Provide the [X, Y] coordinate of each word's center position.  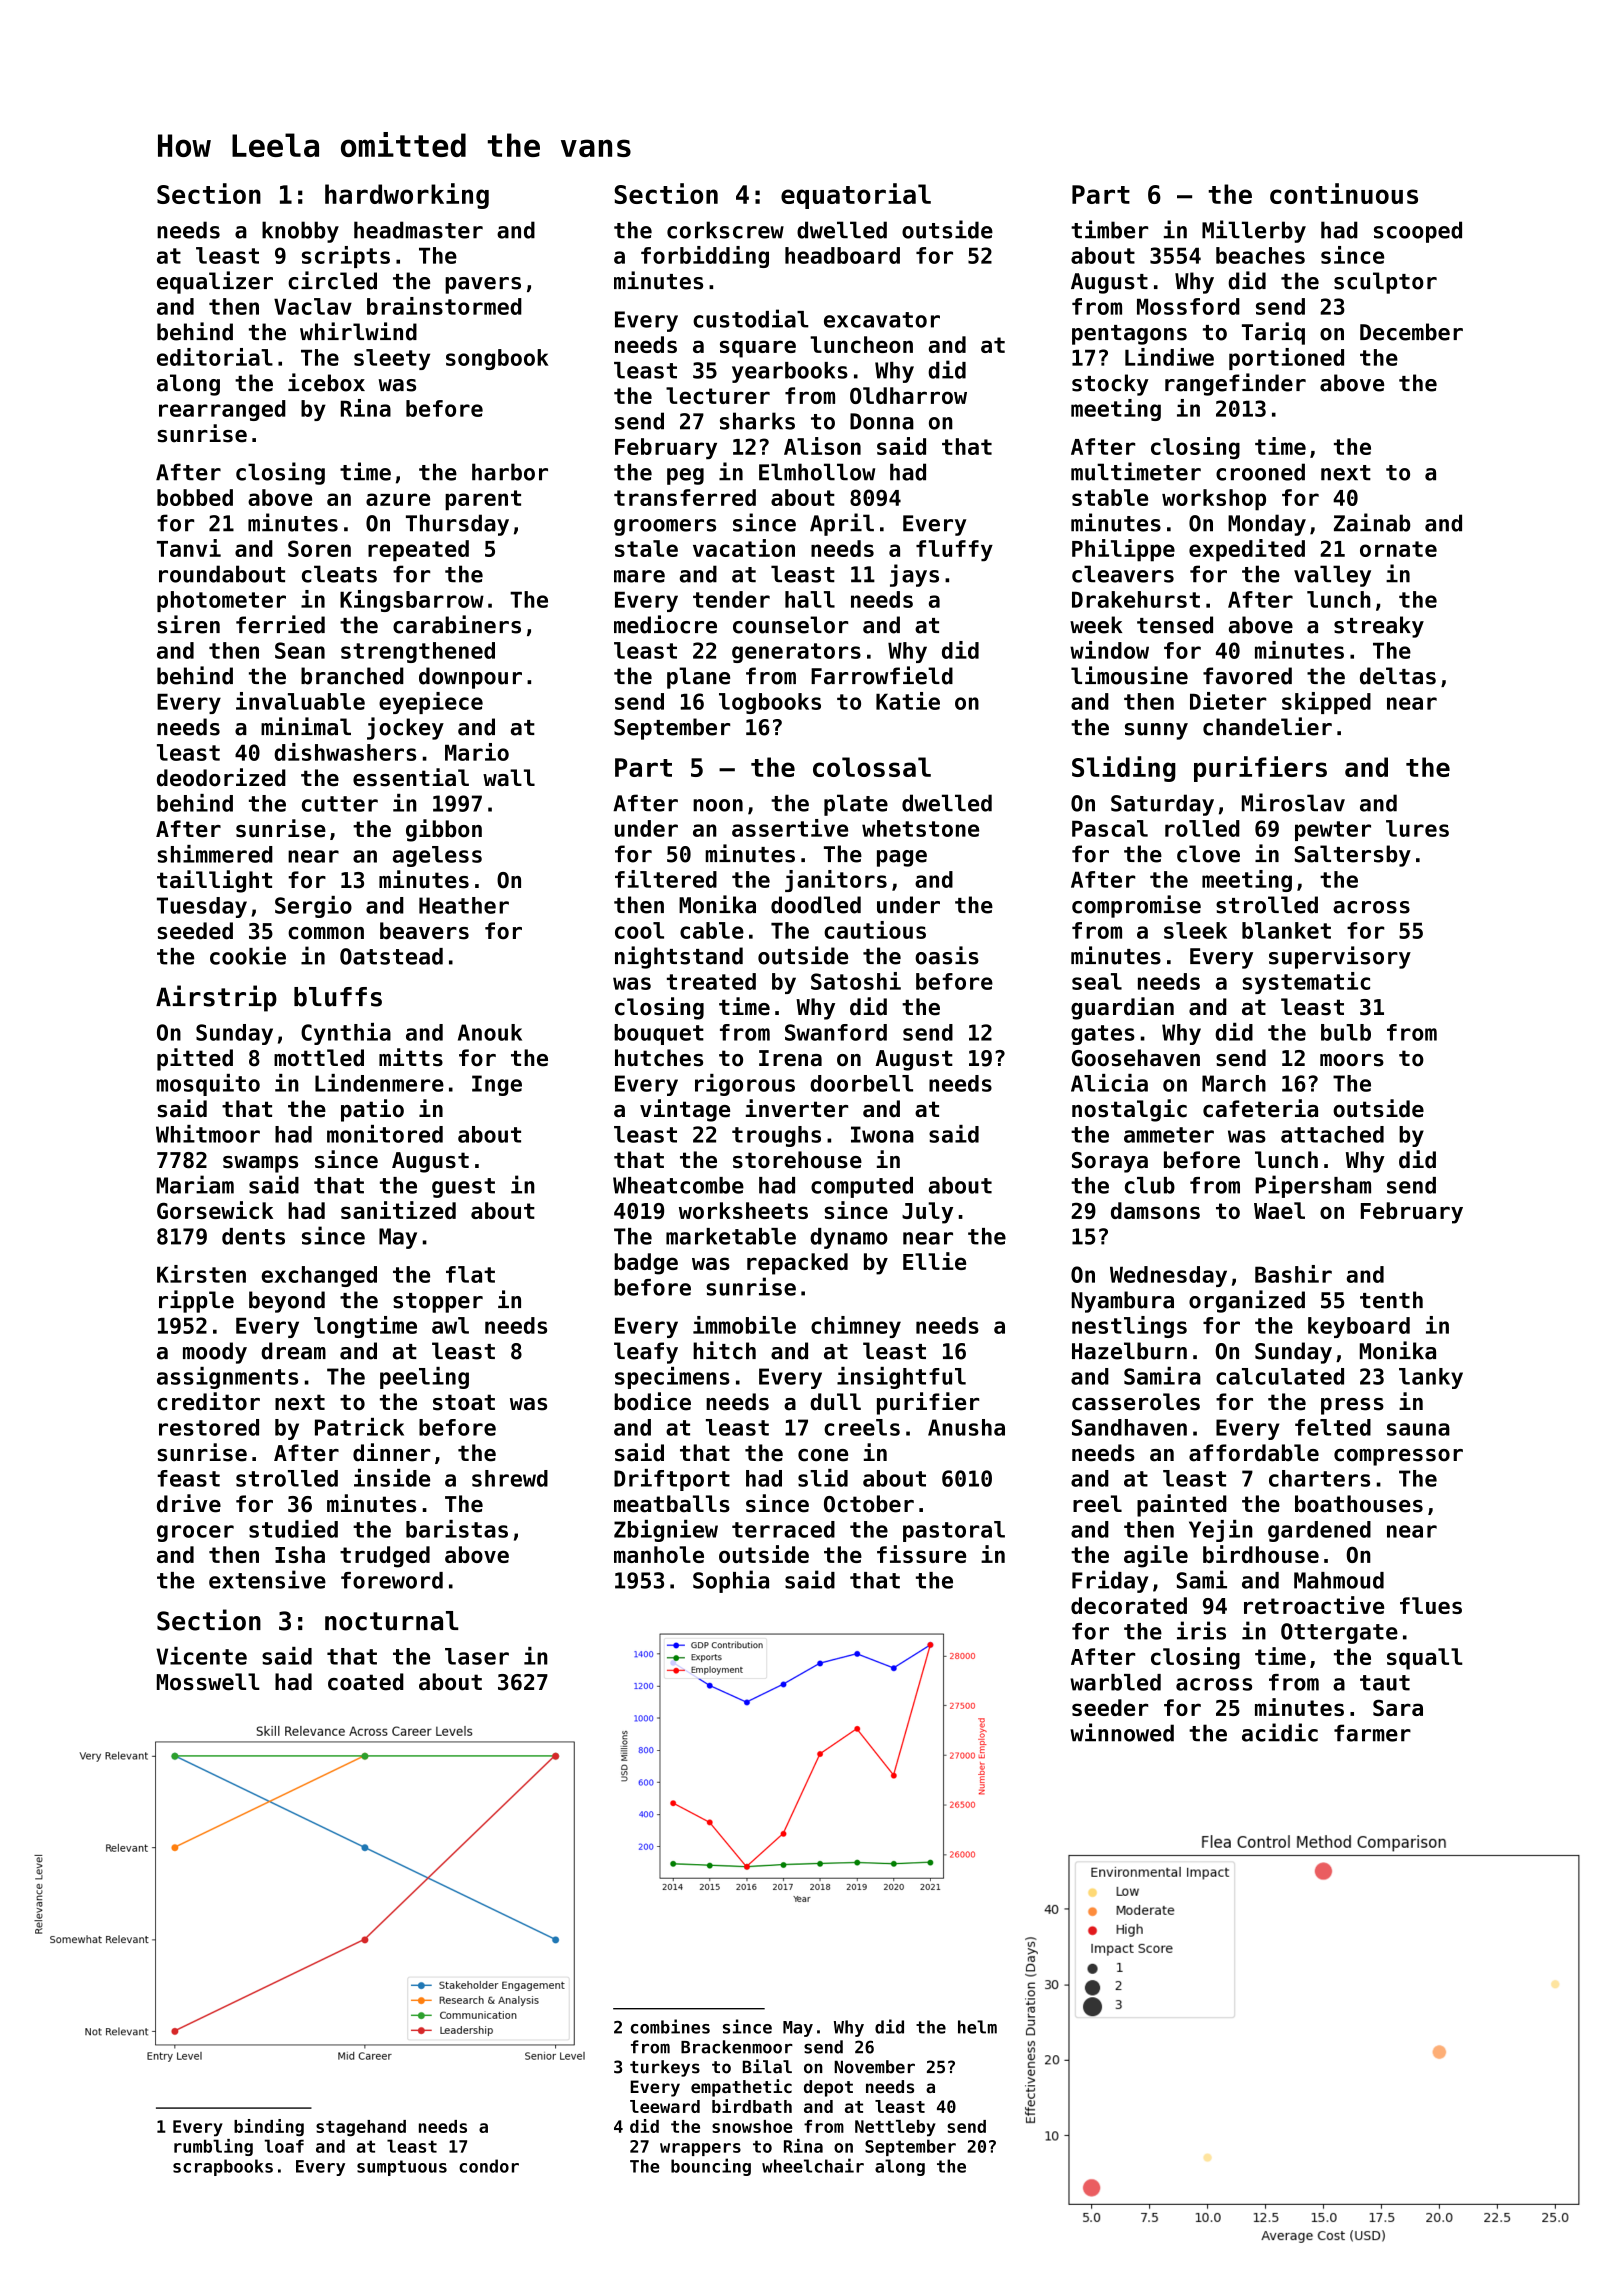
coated [366, 1682]
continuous [1344, 193]
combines [670, 2026]
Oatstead [391, 956]
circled [332, 280]
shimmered [215, 854]
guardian [1122, 1008]
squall [1425, 1659]
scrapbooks [223, 2167]
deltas [1398, 676]
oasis [947, 955]
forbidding [705, 257]
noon [718, 805]
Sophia [731, 1581]
